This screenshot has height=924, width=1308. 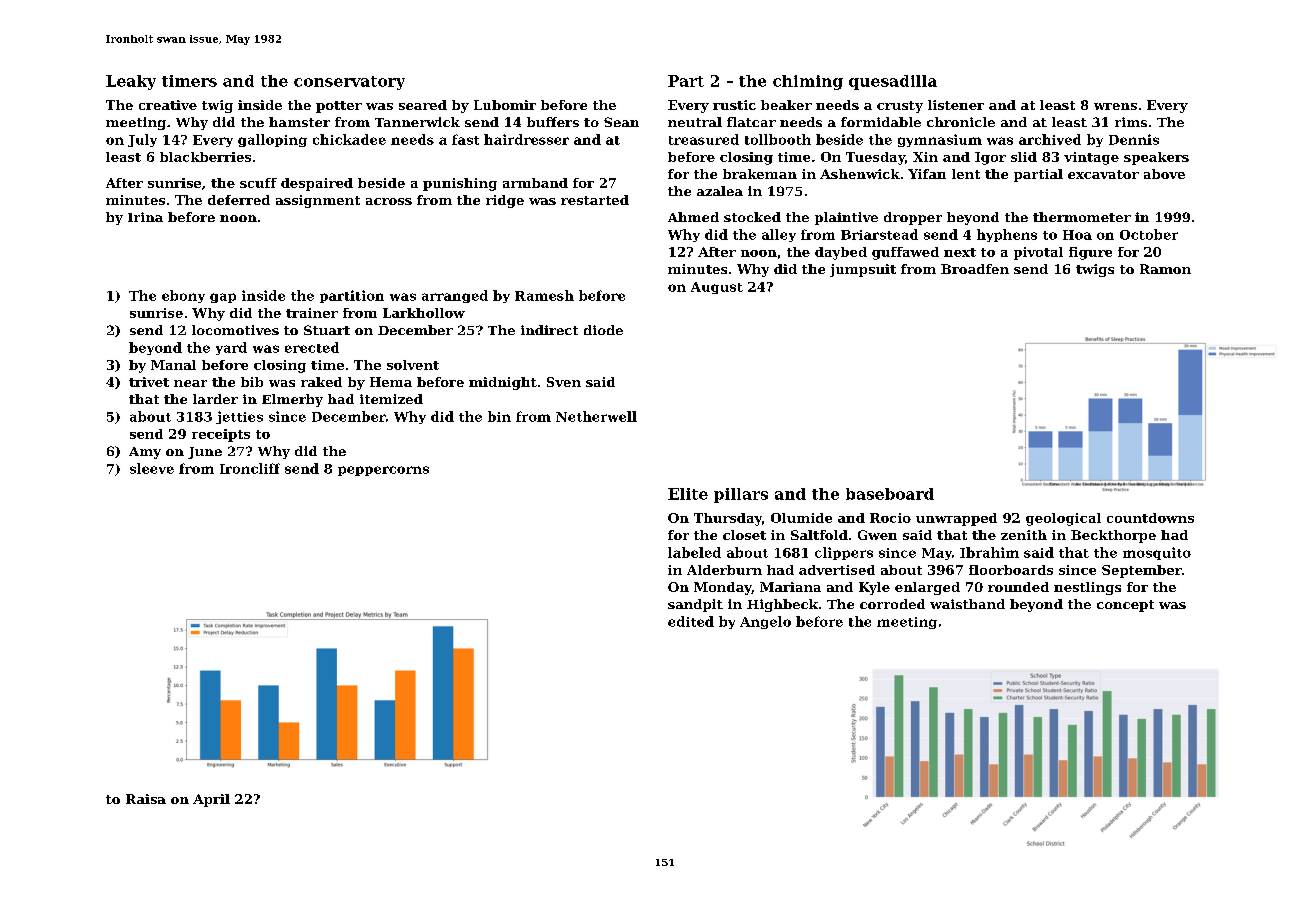 What do you see at coordinates (744, 535) in the screenshot?
I see `closet` at bounding box center [744, 535].
